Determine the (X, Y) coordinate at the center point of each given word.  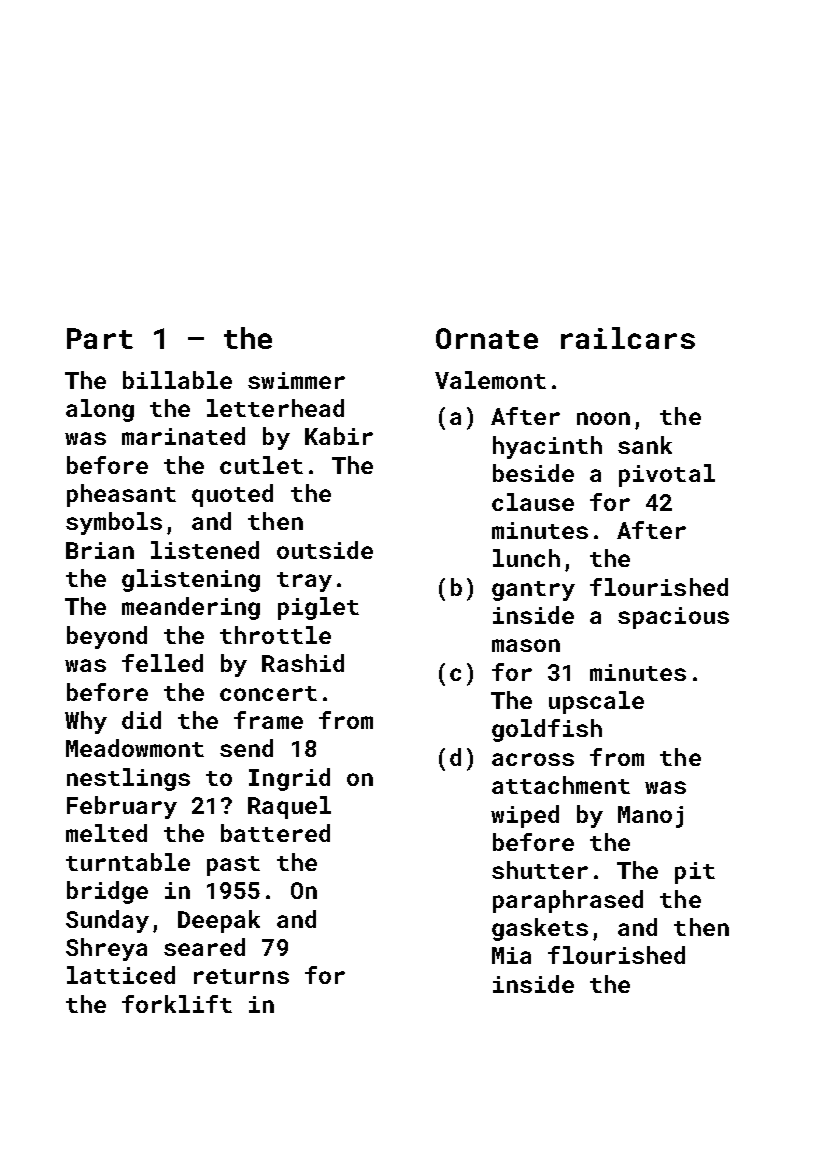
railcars (628, 338)
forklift (177, 1004)
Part (100, 338)
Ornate (487, 338)
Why (86, 722)
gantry (533, 591)
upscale (596, 702)
